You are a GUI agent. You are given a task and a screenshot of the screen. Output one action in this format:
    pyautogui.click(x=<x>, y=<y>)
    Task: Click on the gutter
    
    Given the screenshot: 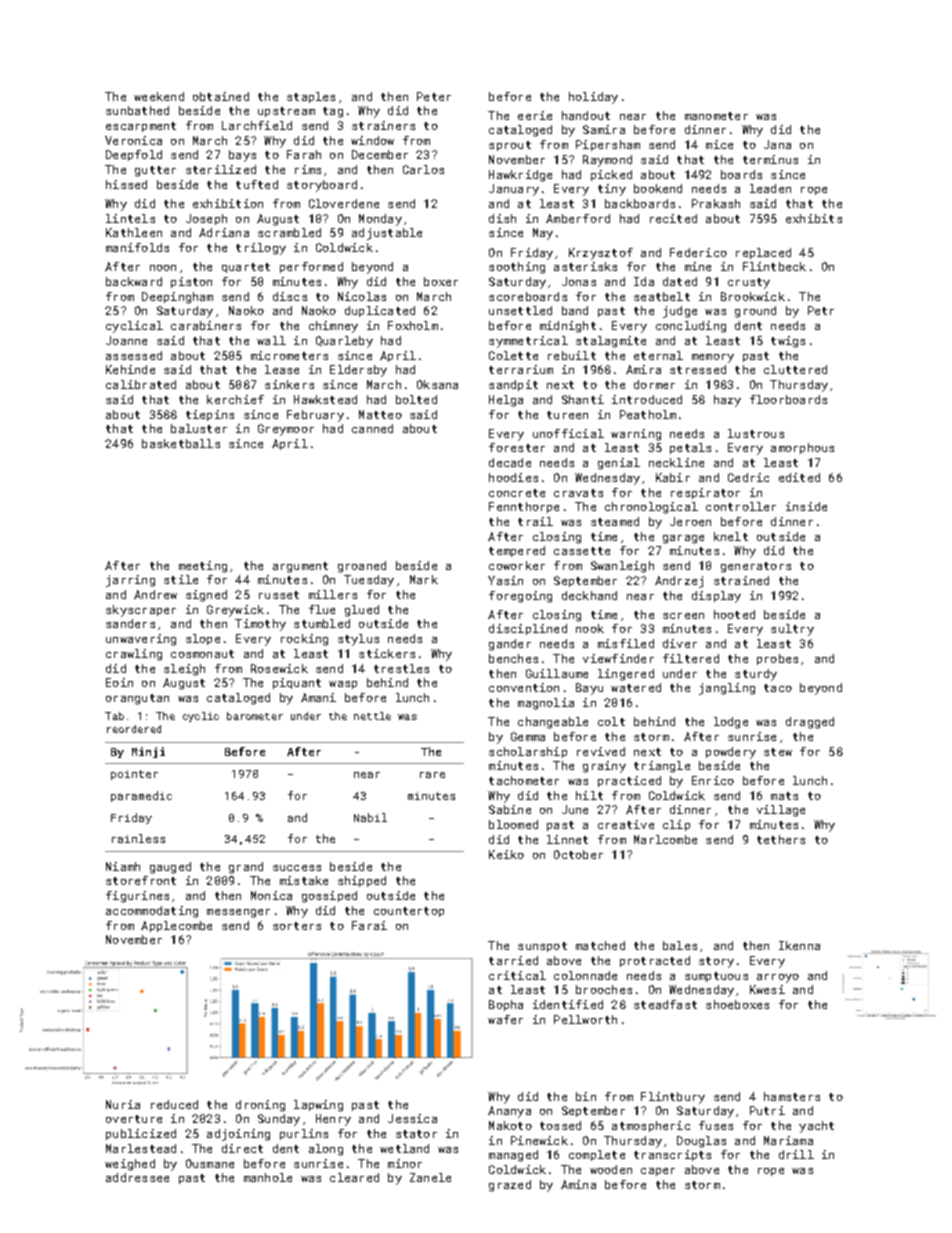 What is the action you would take?
    pyautogui.click(x=155, y=171)
